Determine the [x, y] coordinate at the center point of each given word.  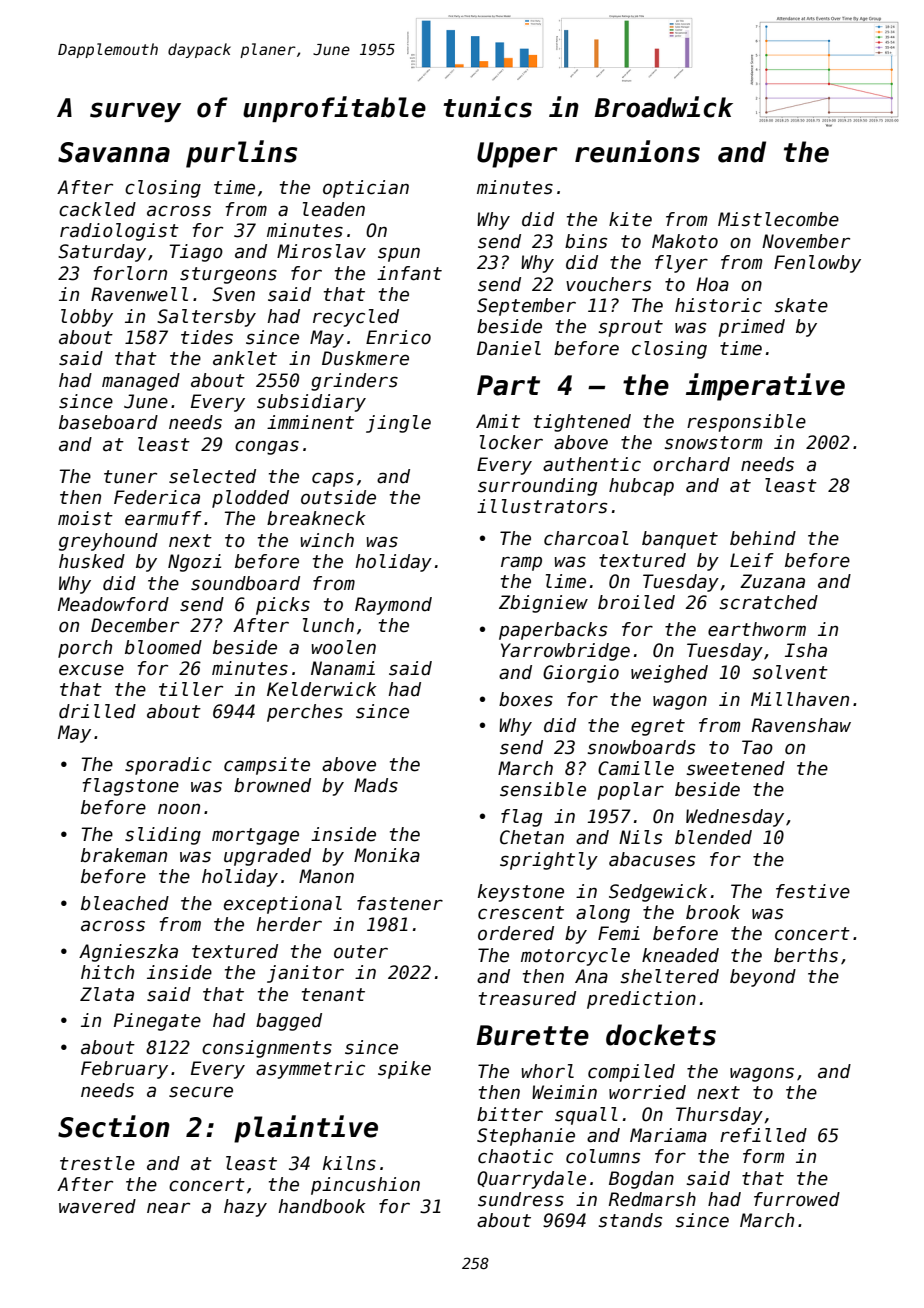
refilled [763, 1135]
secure [201, 1092]
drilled [97, 711]
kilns [349, 1163]
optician [366, 189]
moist [85, 518]
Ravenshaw [801, 725]
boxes [526, 699]
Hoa [712, 284]
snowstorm [713, 443]
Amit [498, 421]
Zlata [107, 994]
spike [404, 1070]
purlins [241, 154]
